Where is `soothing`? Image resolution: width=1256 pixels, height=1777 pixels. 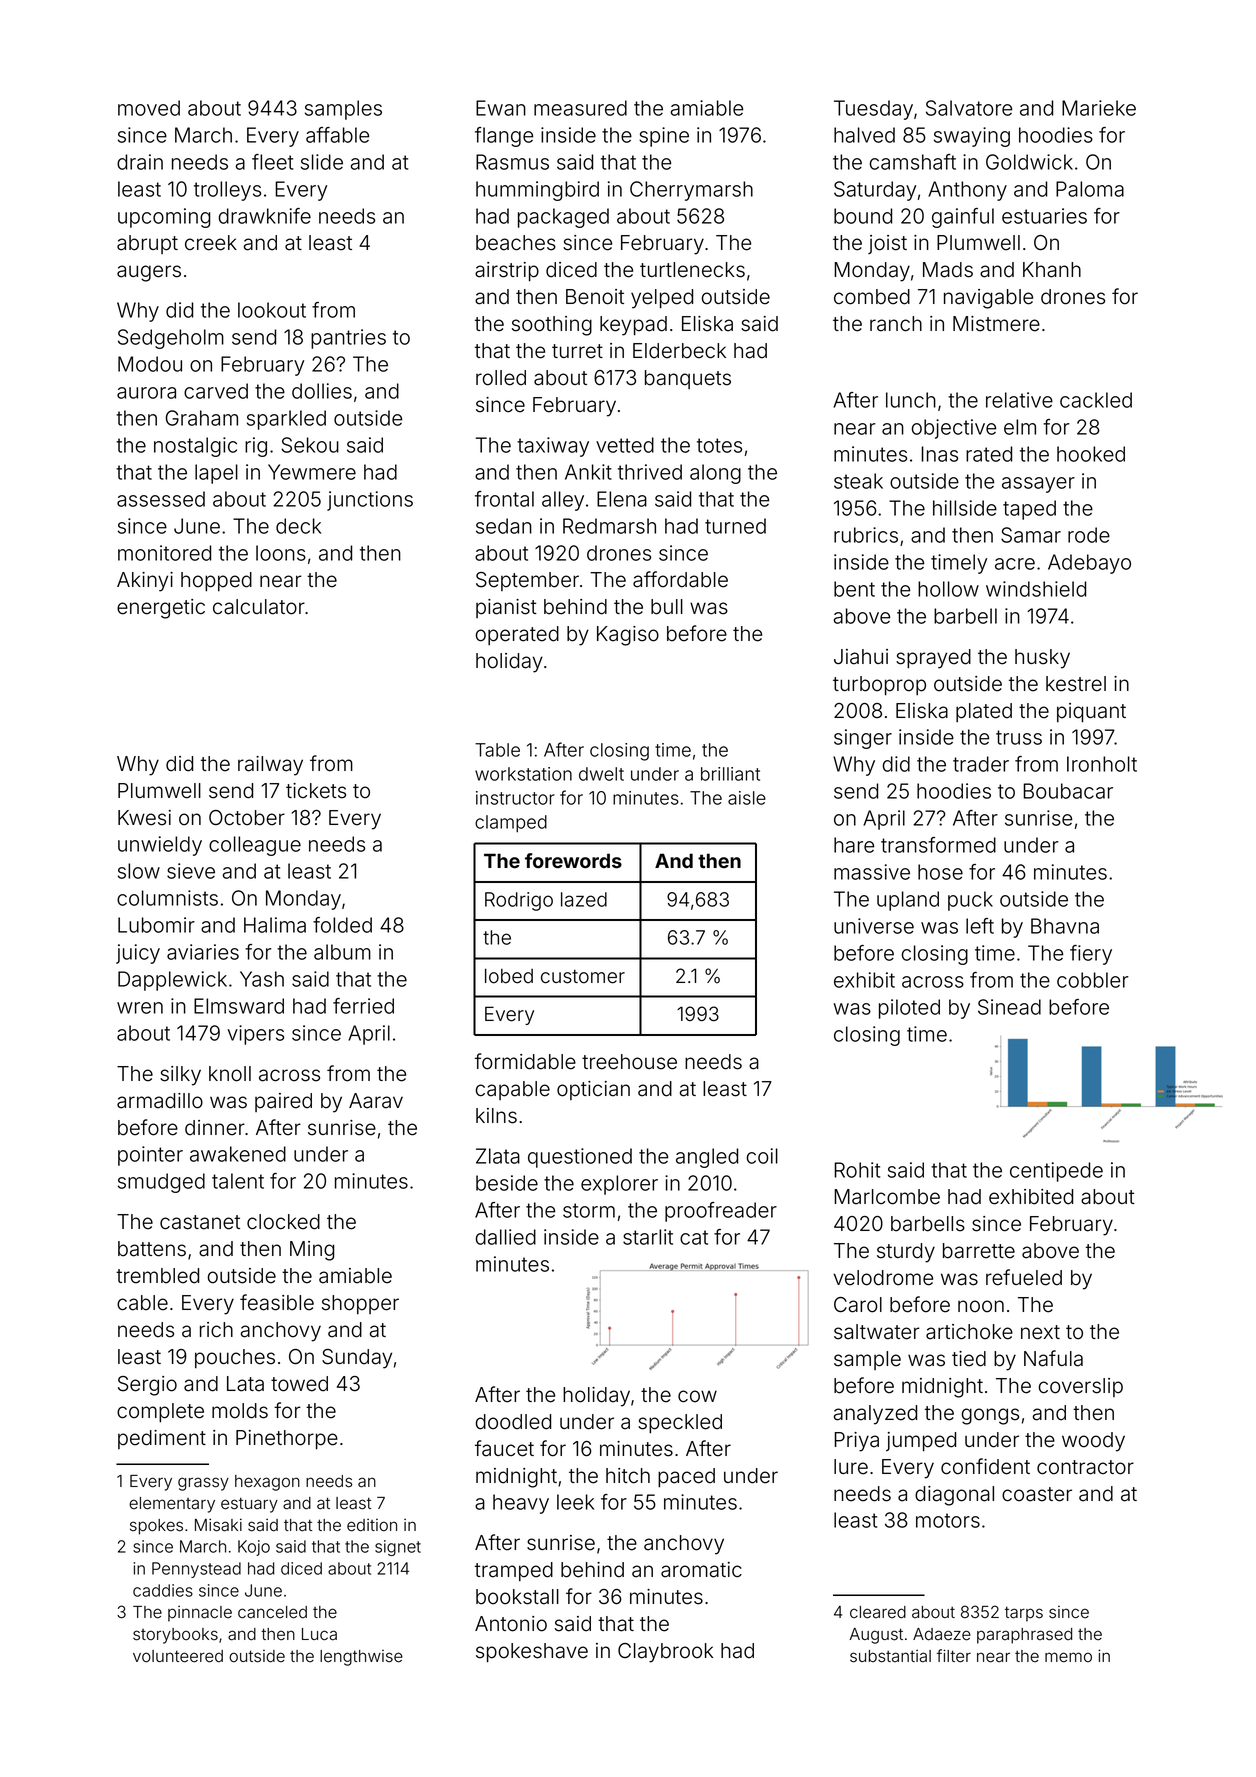 soothing is located at coordinates (552, 326).
